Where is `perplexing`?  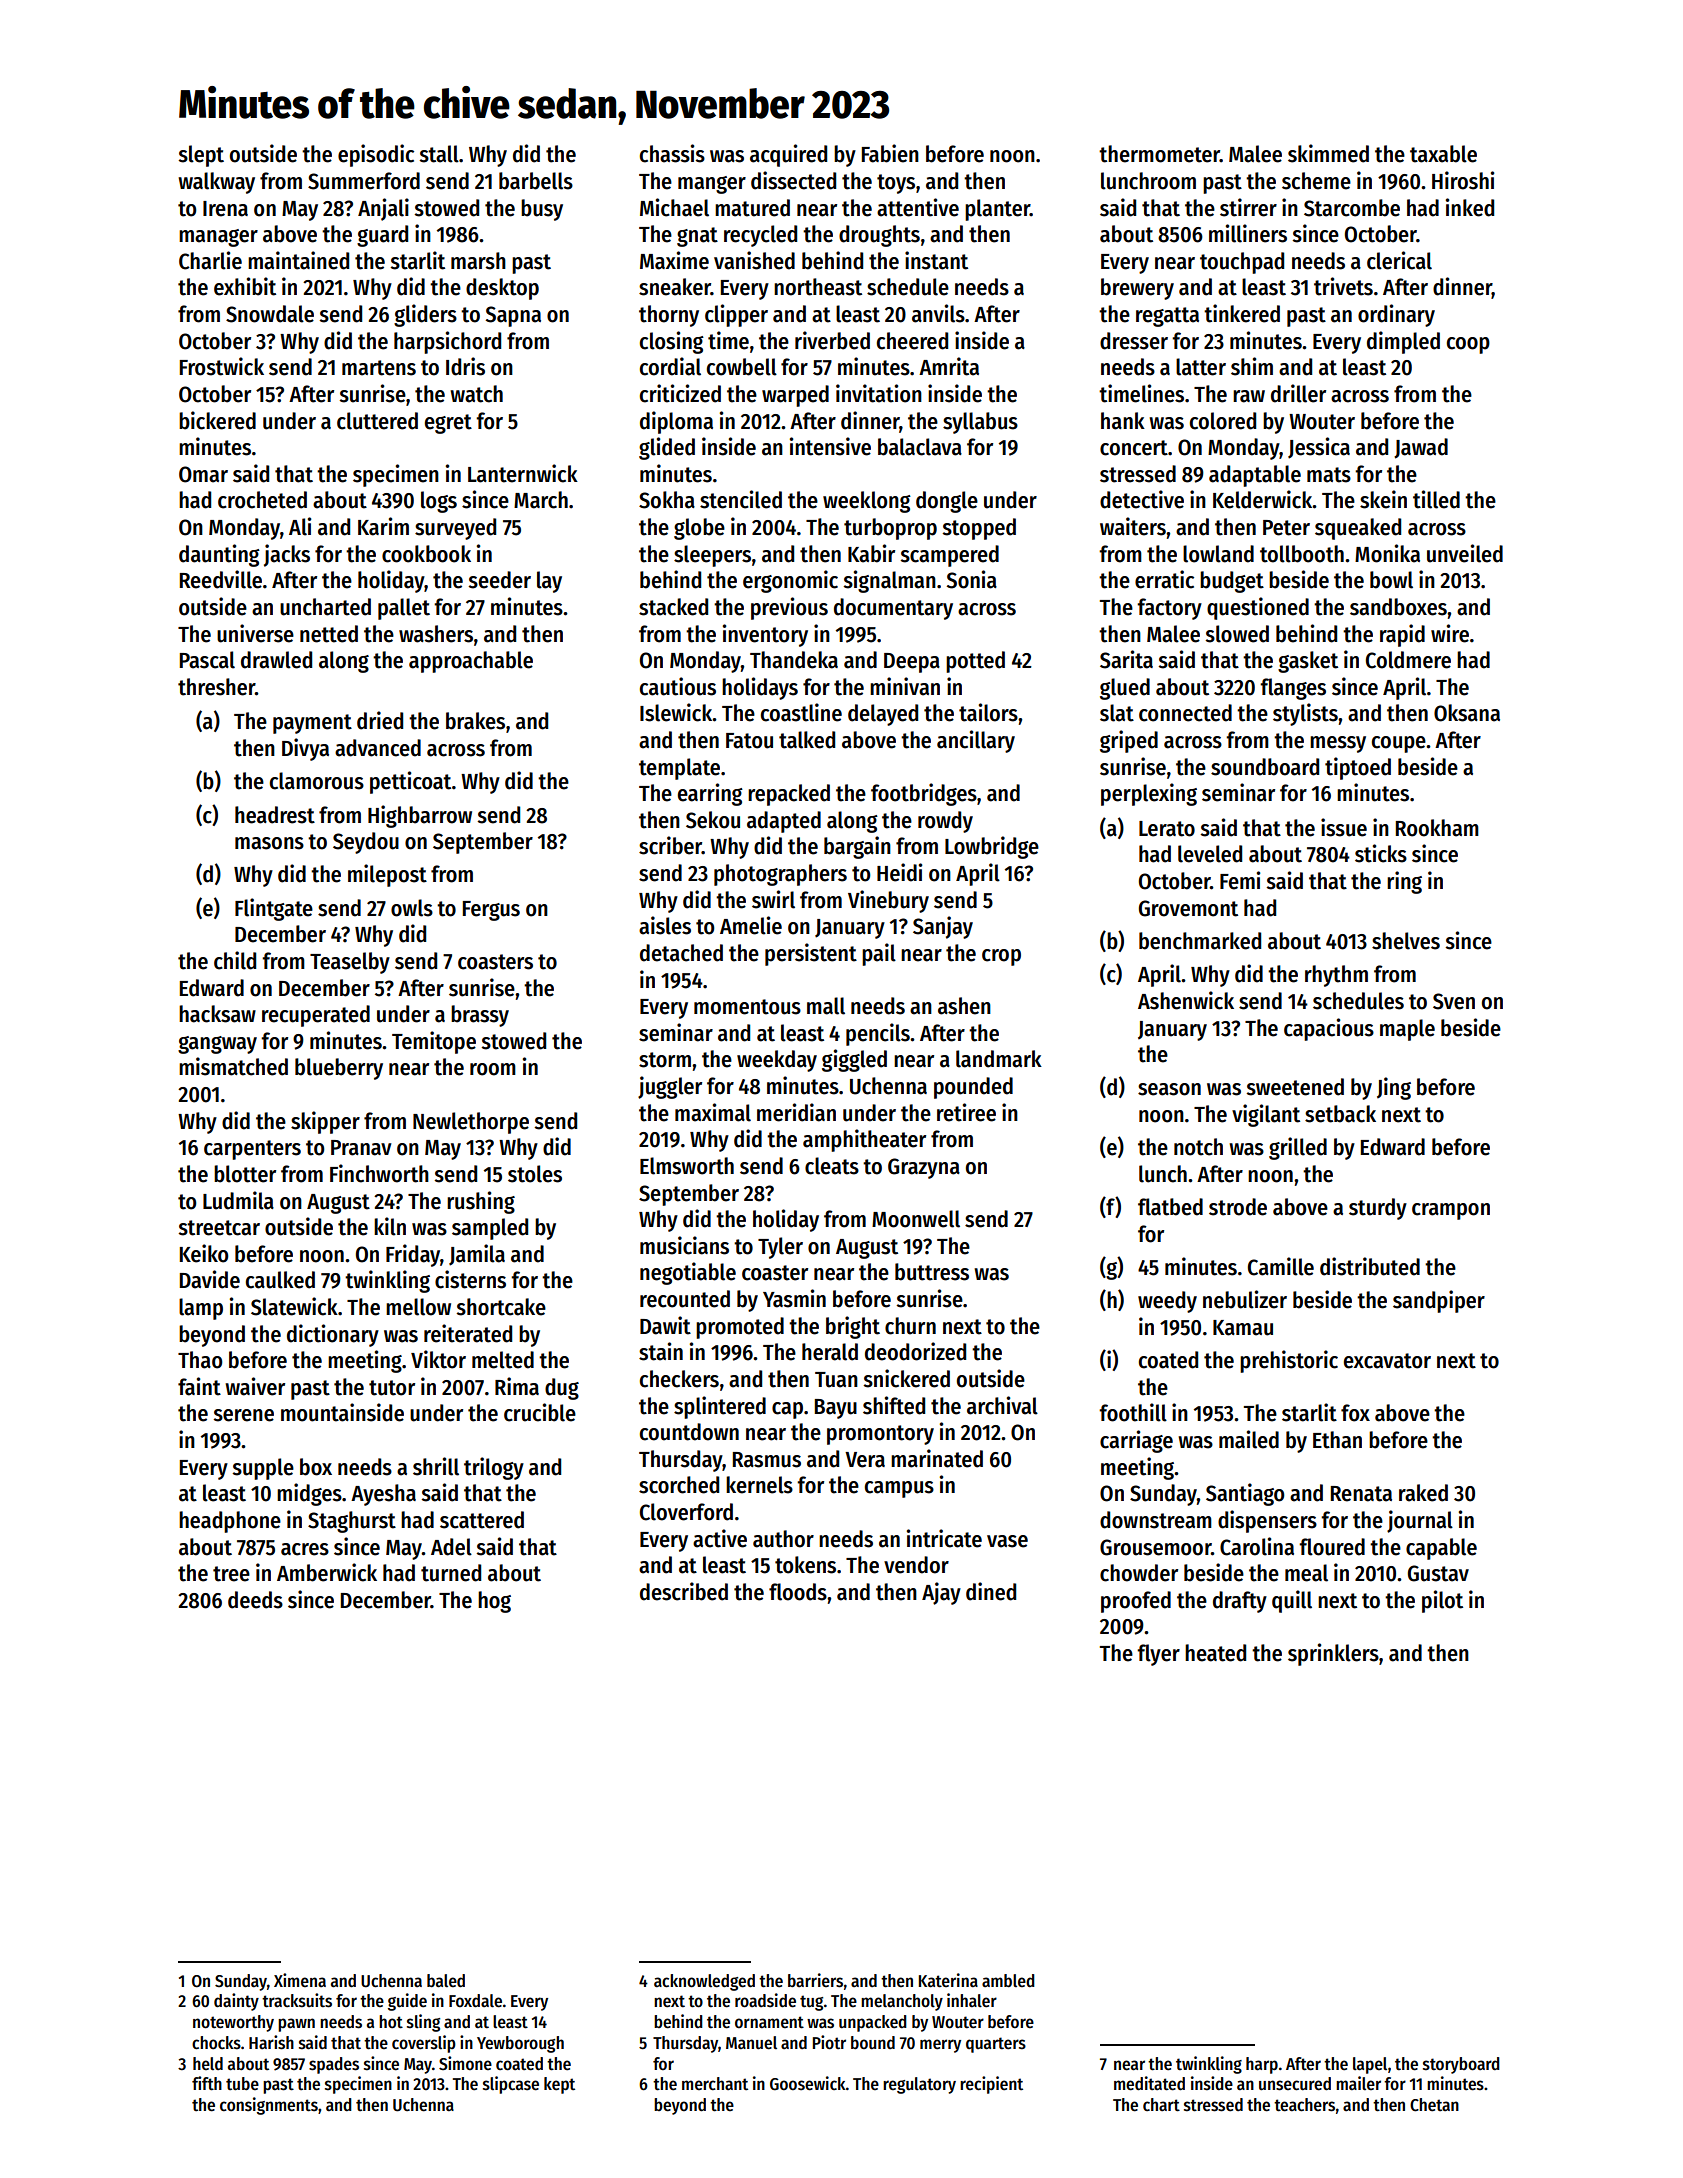 perplexing is located at coordinates (1149, 794).
